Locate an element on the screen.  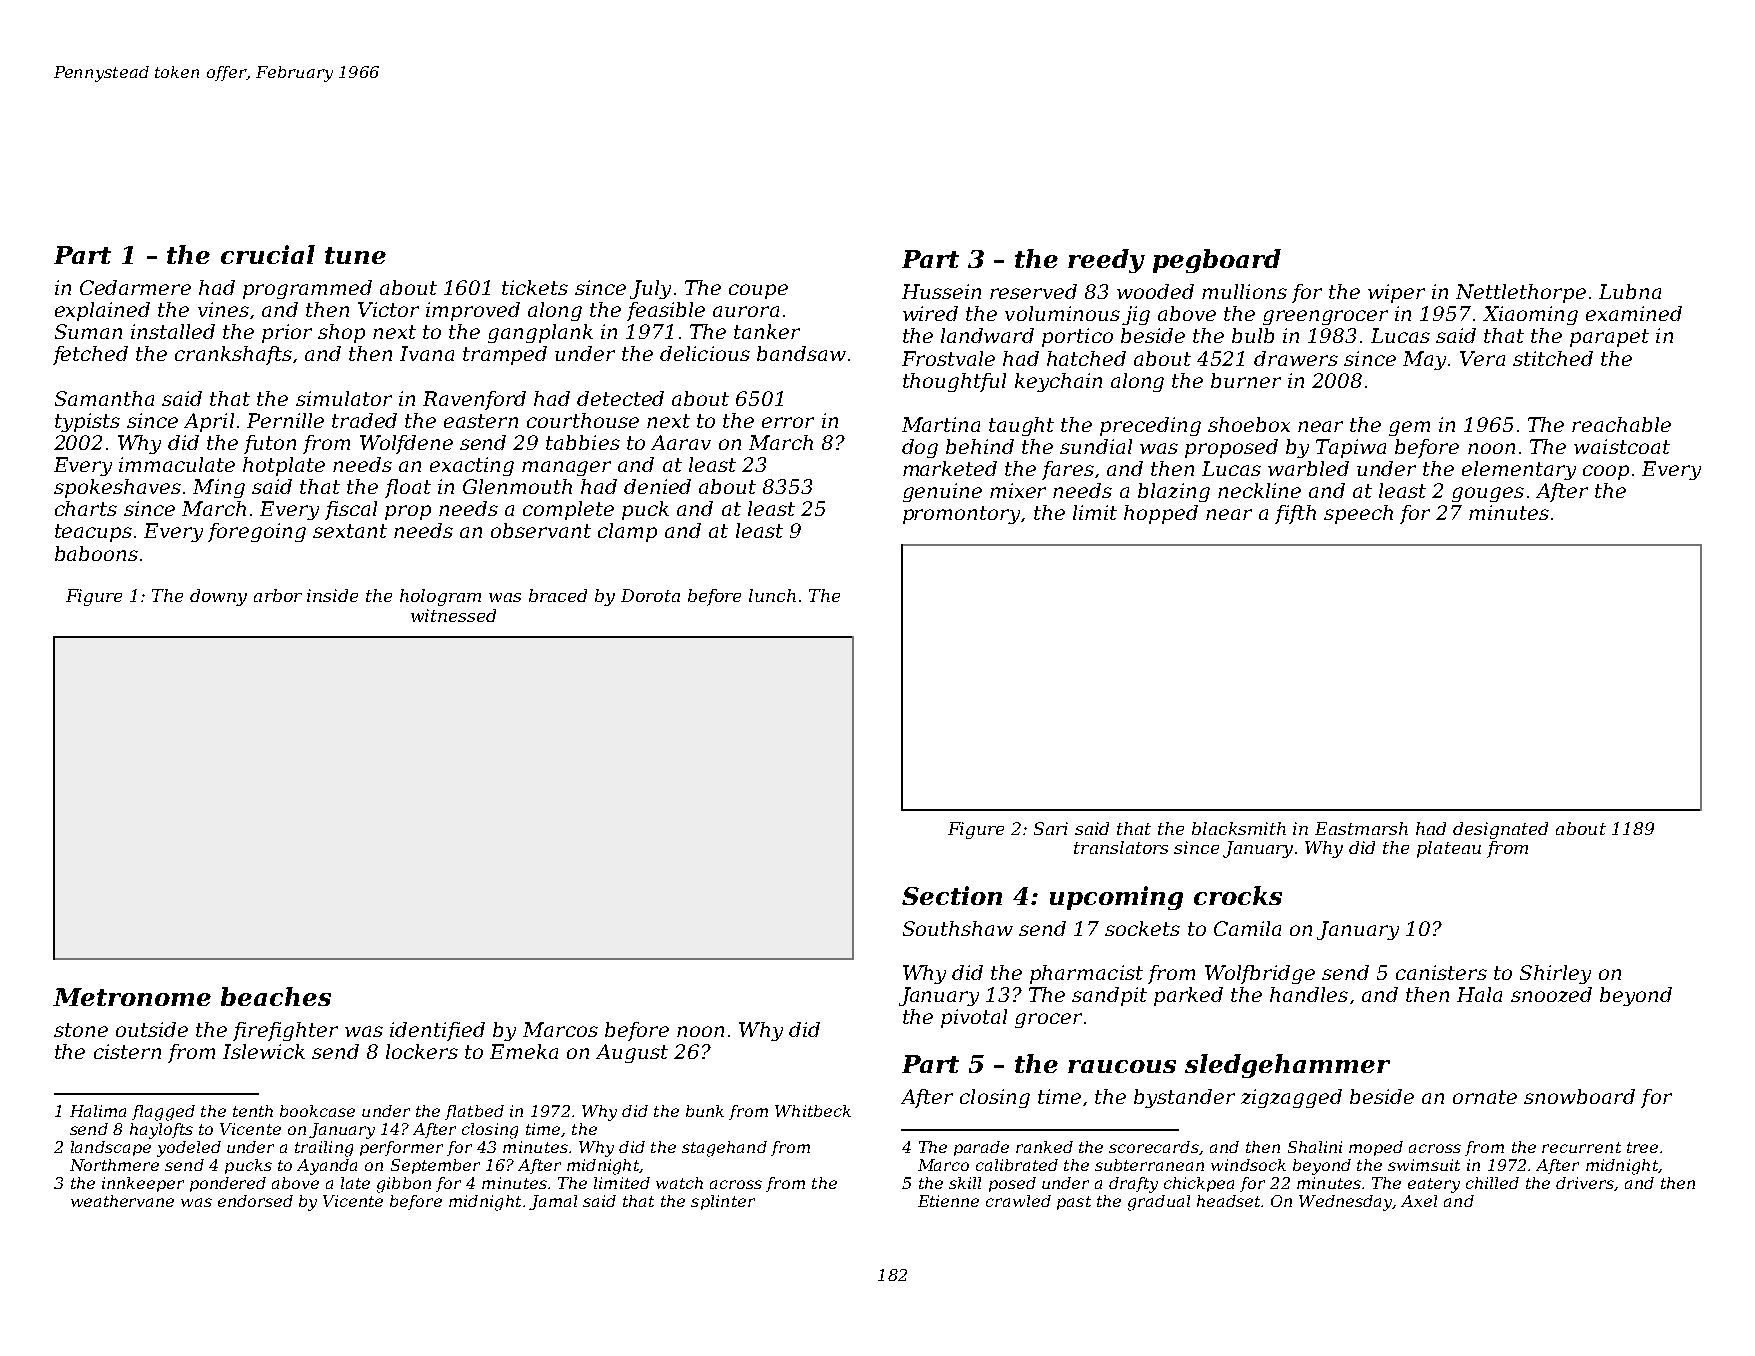
Axel is located at coordinates (1419, 1201).
